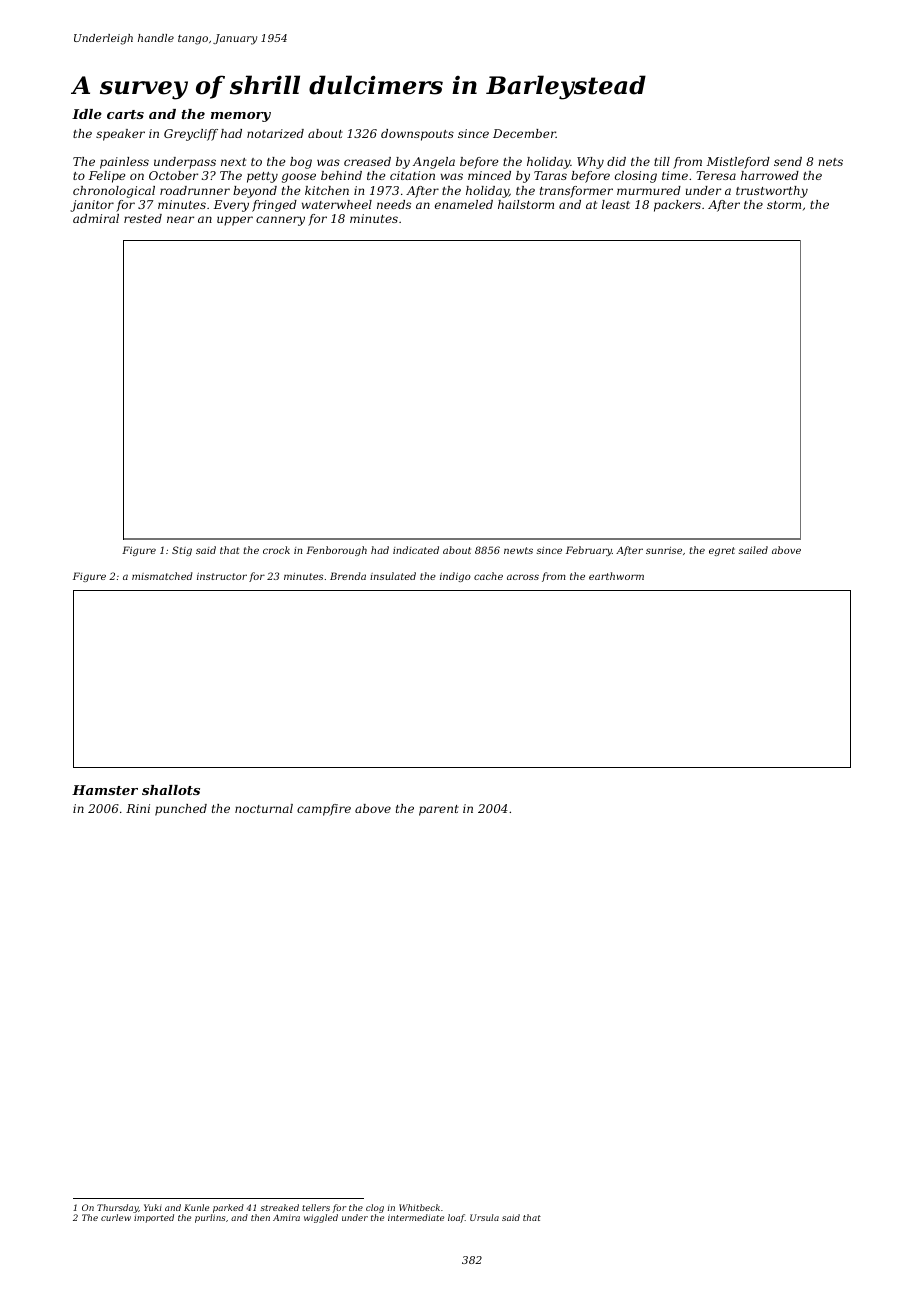  What do you see at coordinates (162, 576) in the document?
I see `mismatched` at bounding box center [162, 576].
